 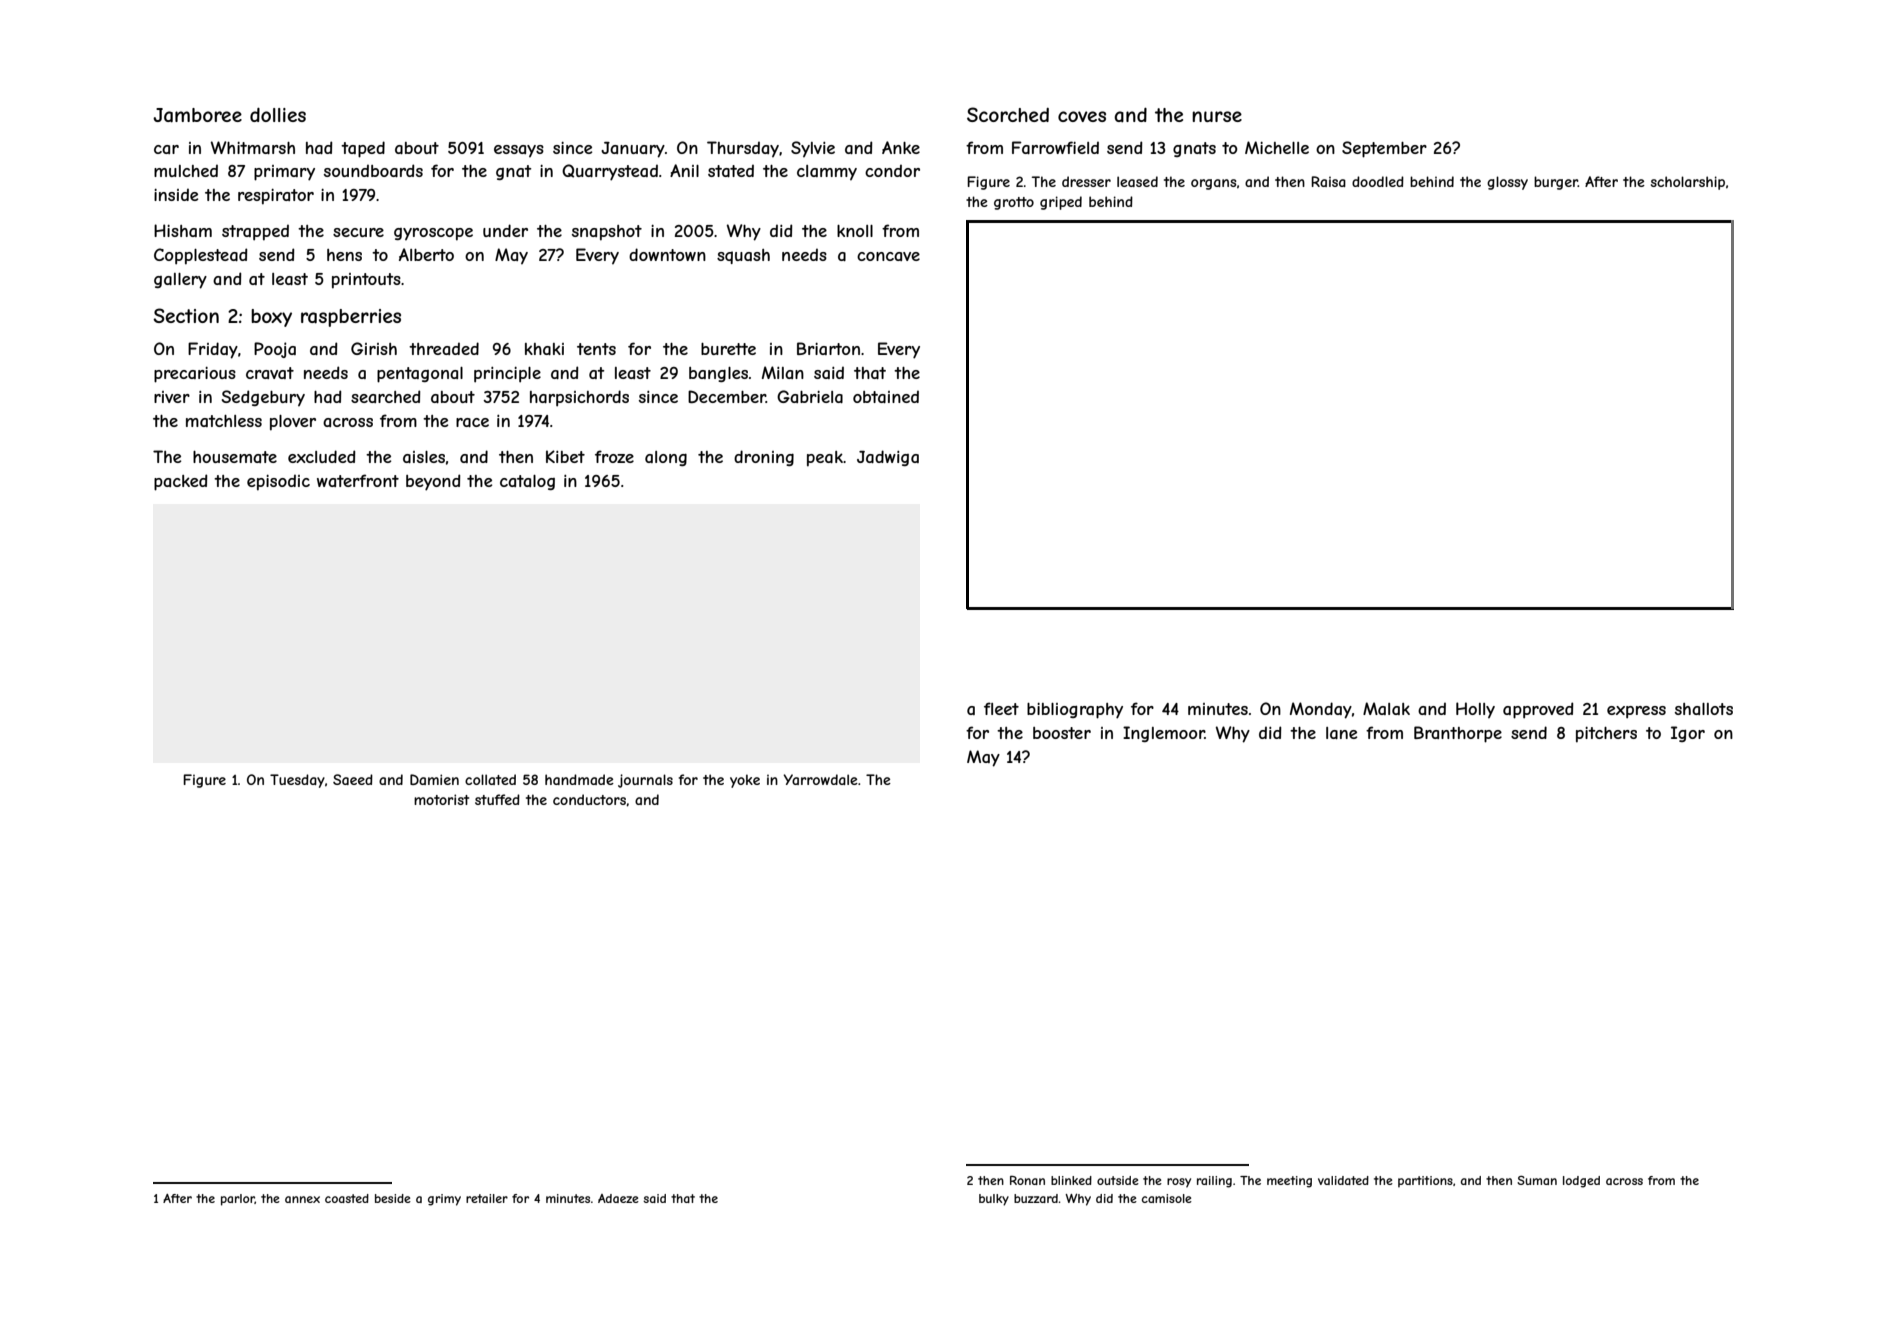 What do you see at coordinates (825, 459) in the page?
I see `peak` at bounding box center [825, 459].
